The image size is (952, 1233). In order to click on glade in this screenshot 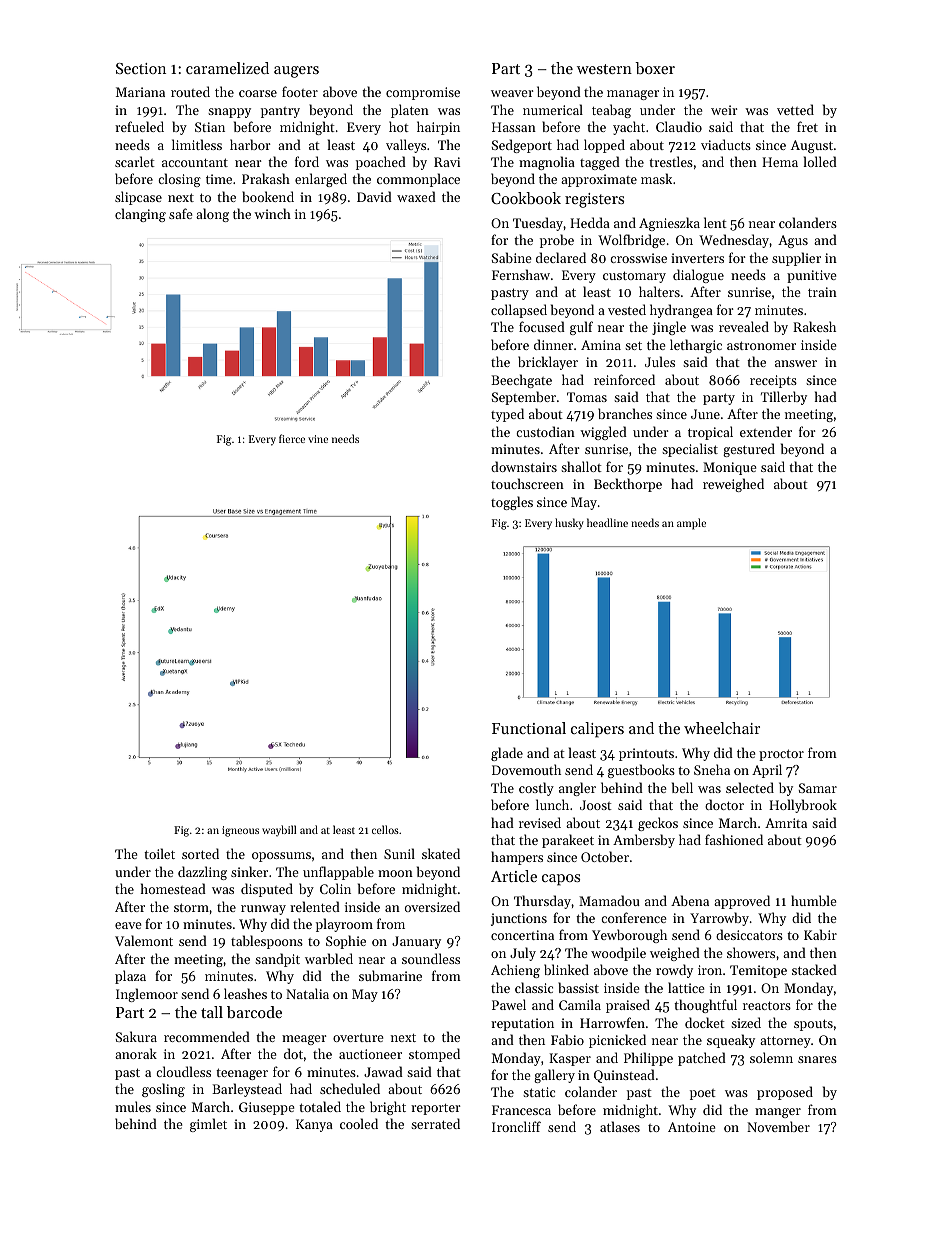, I will do `click(507, 754)`.
